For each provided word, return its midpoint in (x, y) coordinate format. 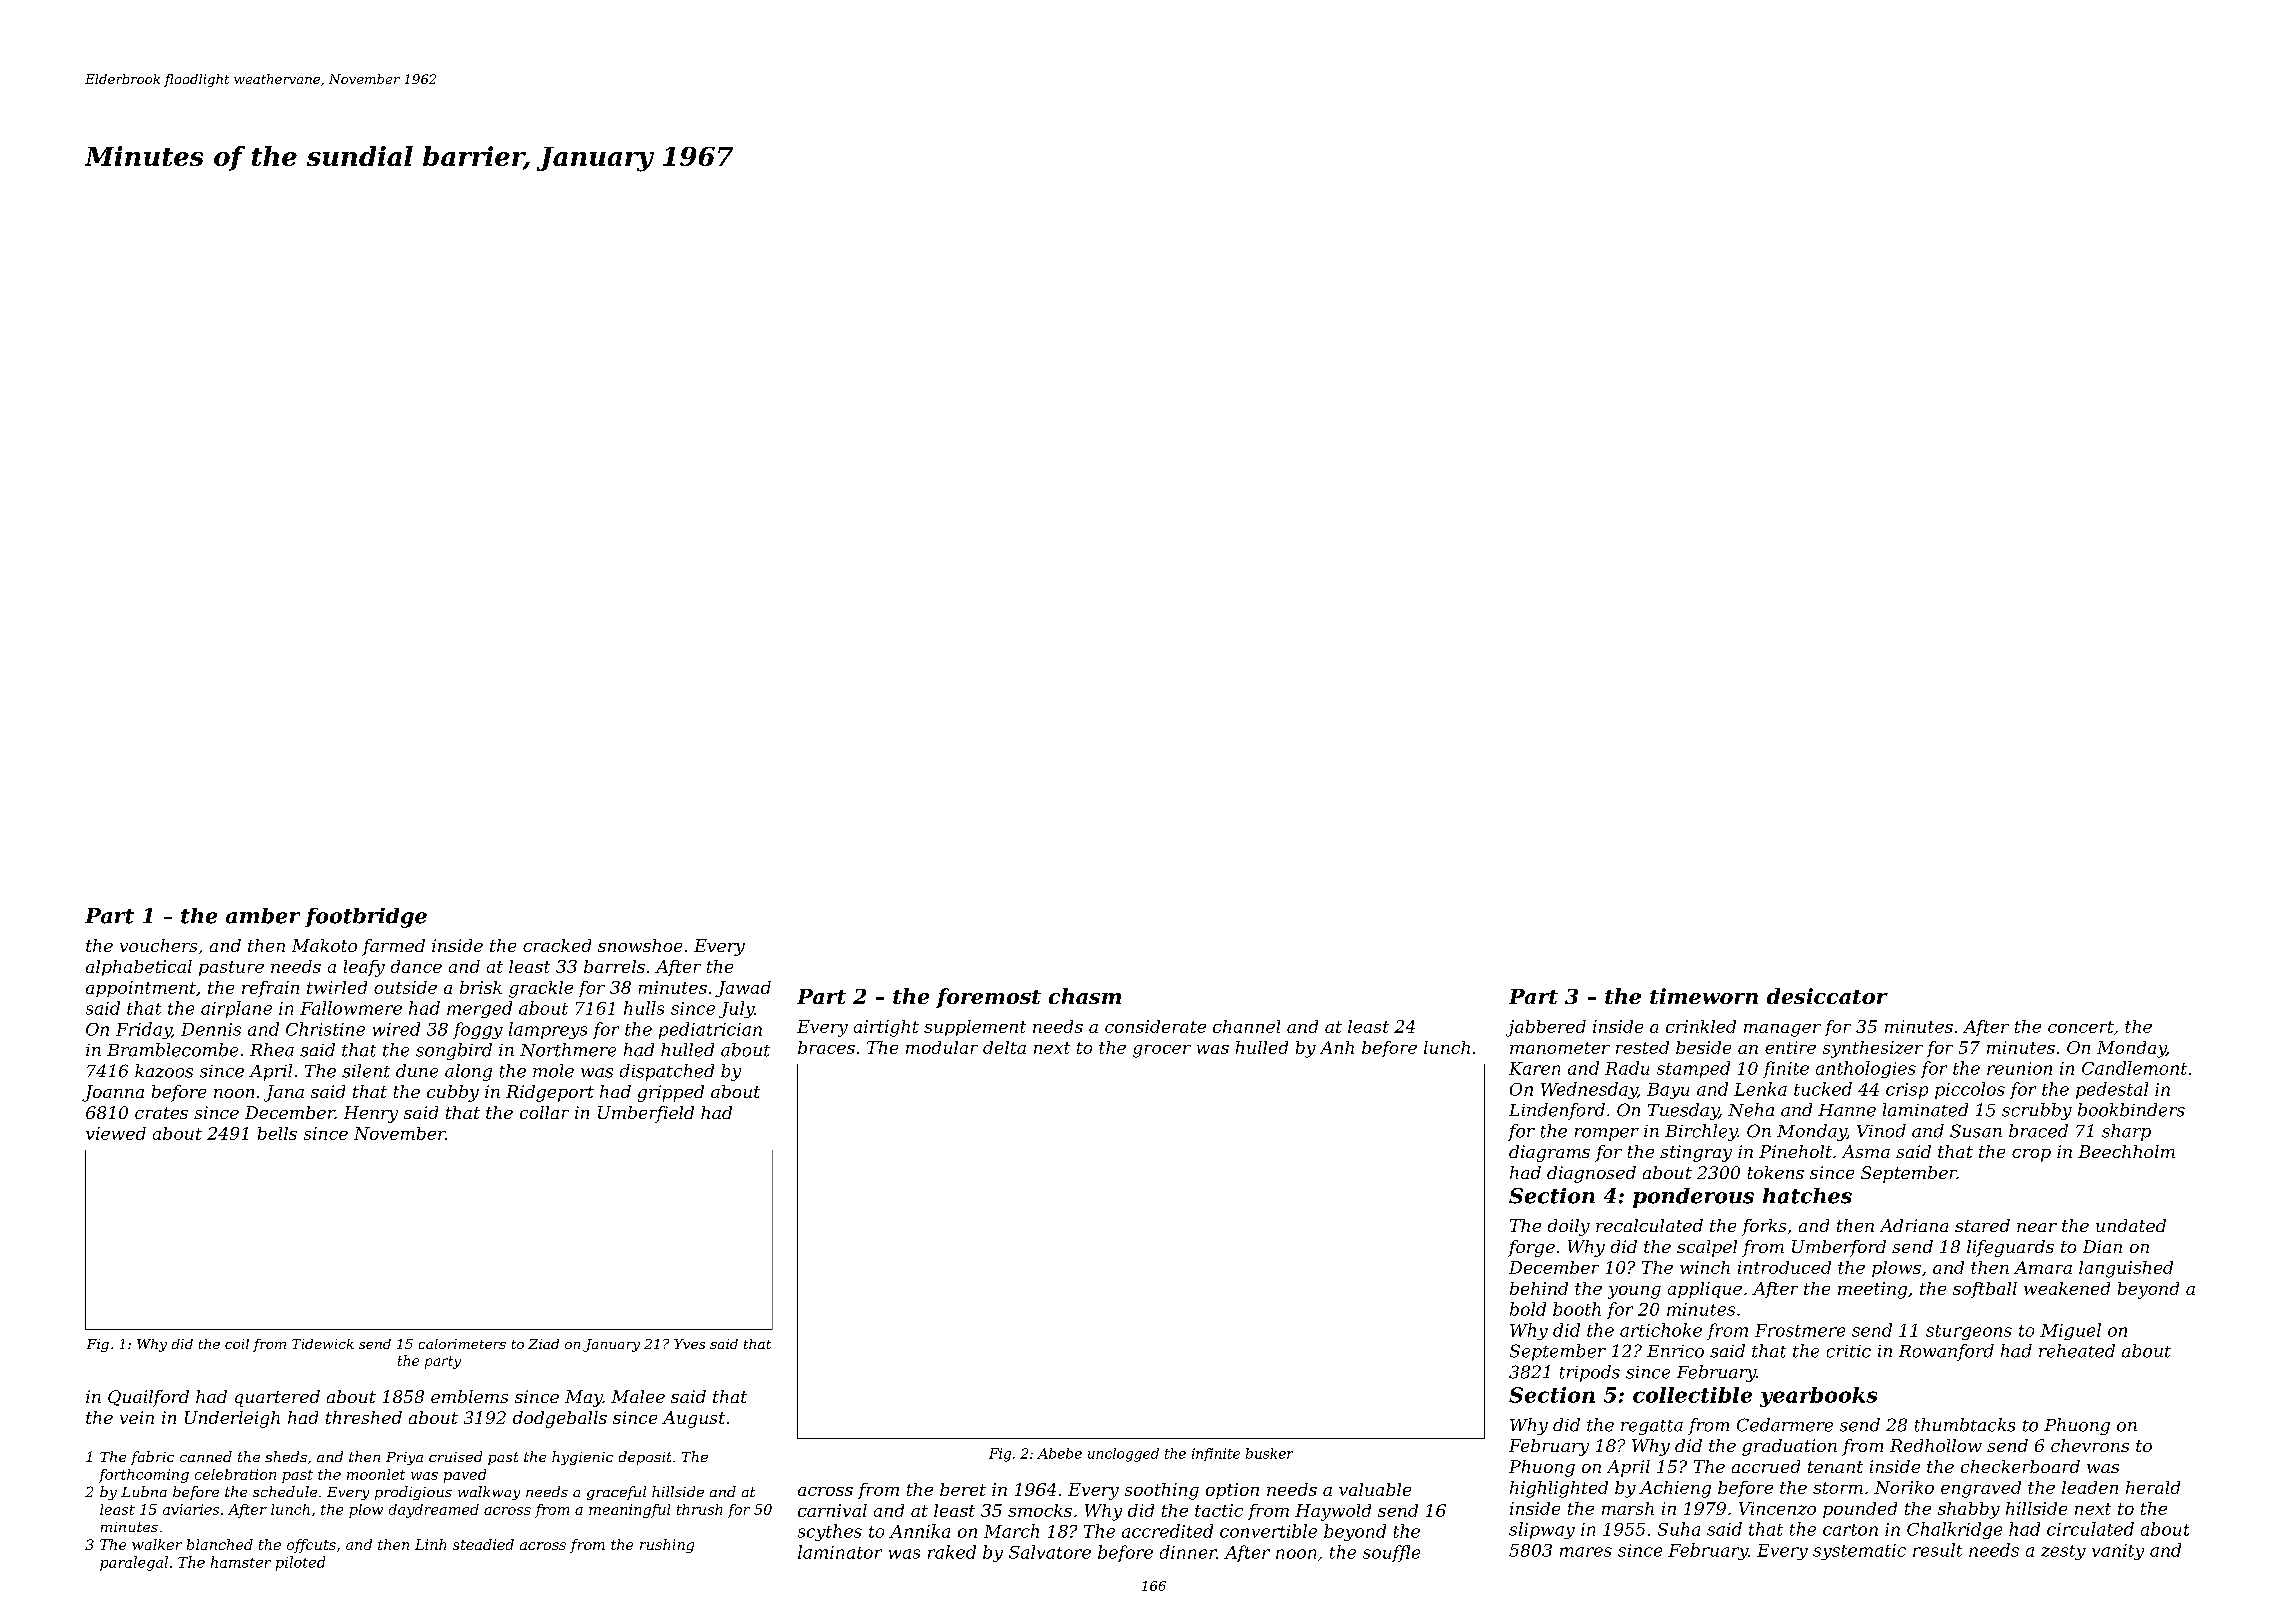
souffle (1391, 1553)
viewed (116, 1133)
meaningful (629, 1511)
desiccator (1827, 996)
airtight (886, 1028)
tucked (1823, 1089)
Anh (1337, 1047)
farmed (393, 947)
